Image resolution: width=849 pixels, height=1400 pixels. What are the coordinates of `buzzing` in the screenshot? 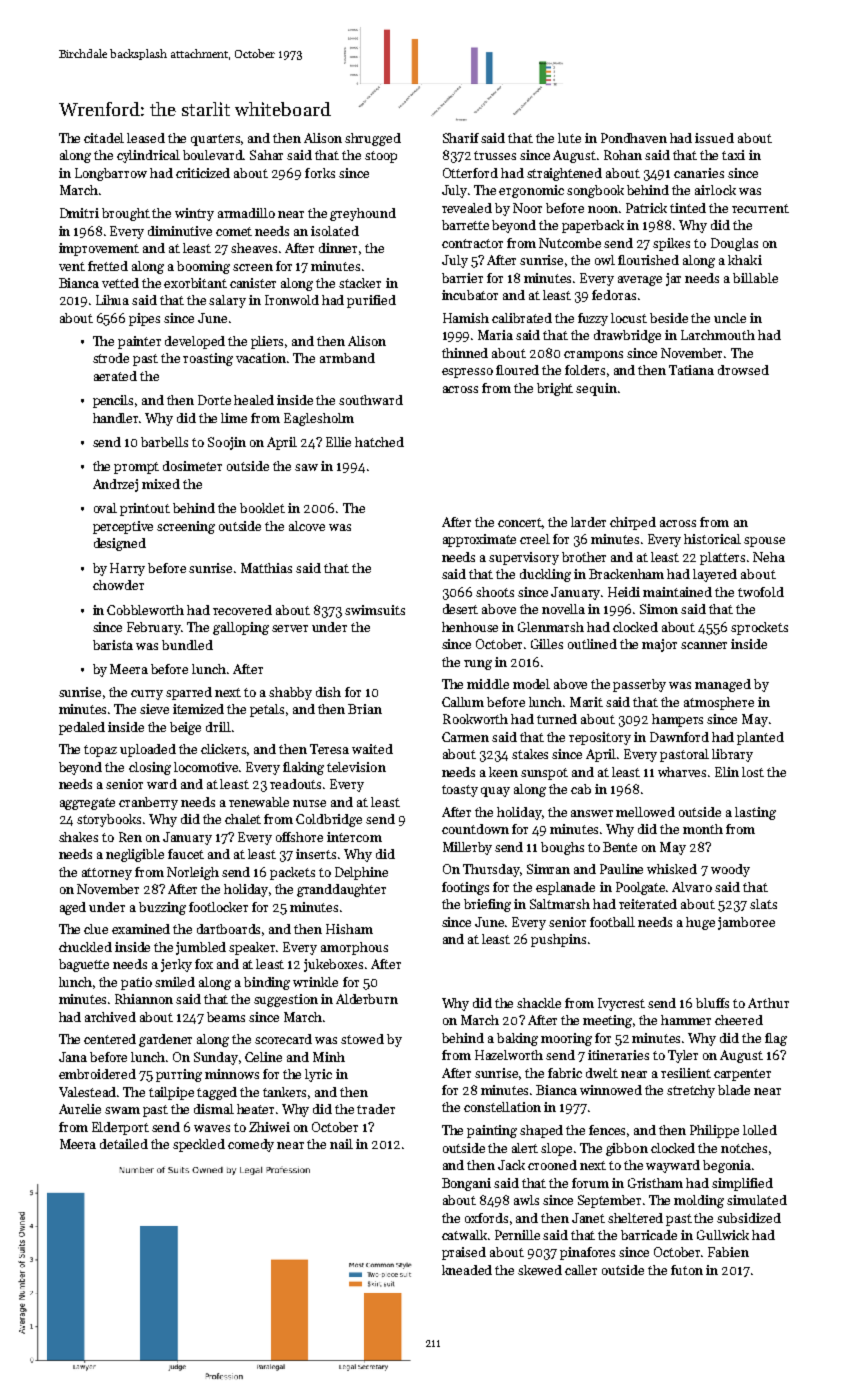 It's located at (162, 908).
